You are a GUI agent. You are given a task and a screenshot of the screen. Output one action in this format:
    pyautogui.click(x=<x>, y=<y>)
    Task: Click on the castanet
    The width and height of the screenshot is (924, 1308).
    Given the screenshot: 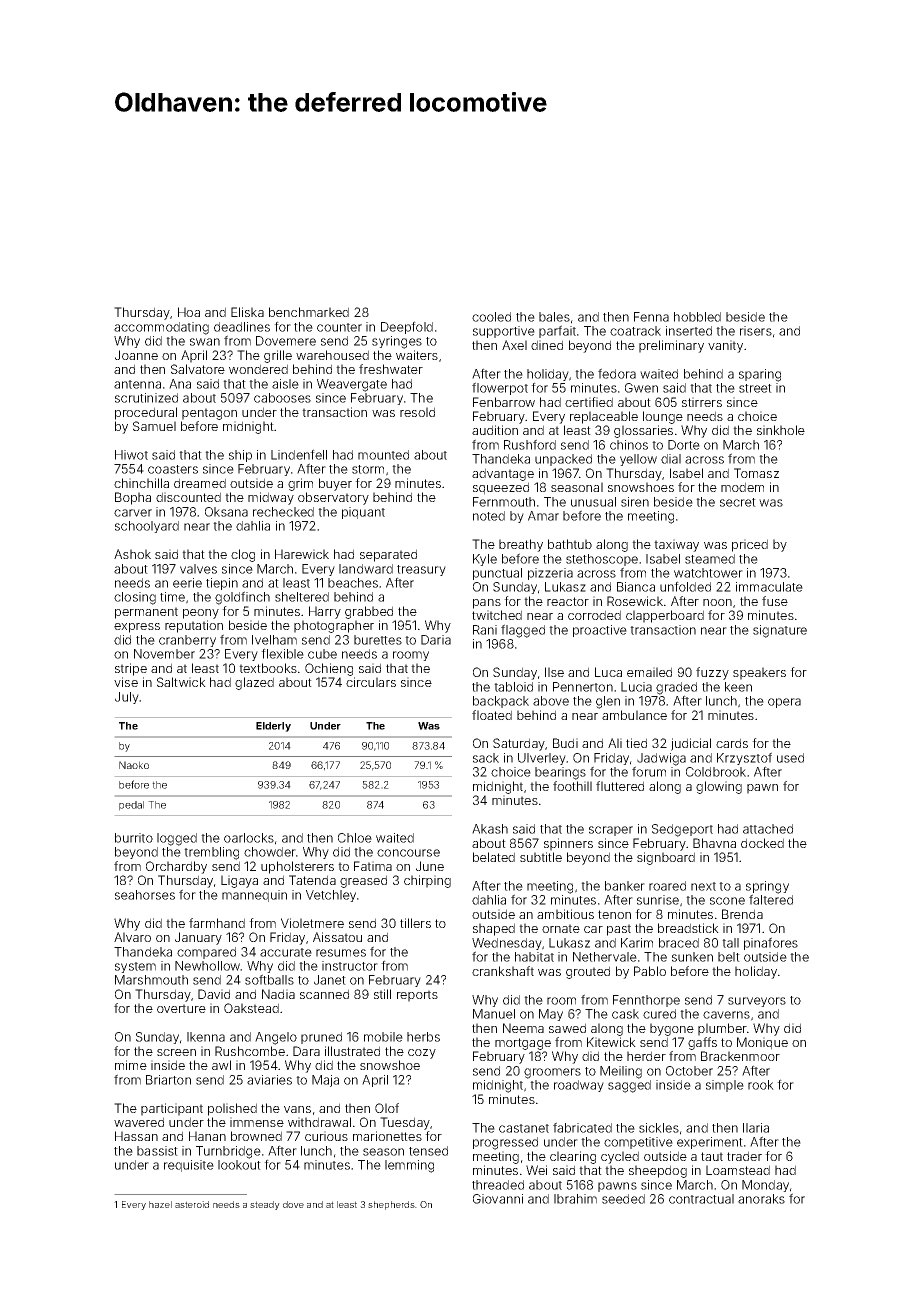 What is the action you would take?
    pyautogui.click(x=524, y=1128)
